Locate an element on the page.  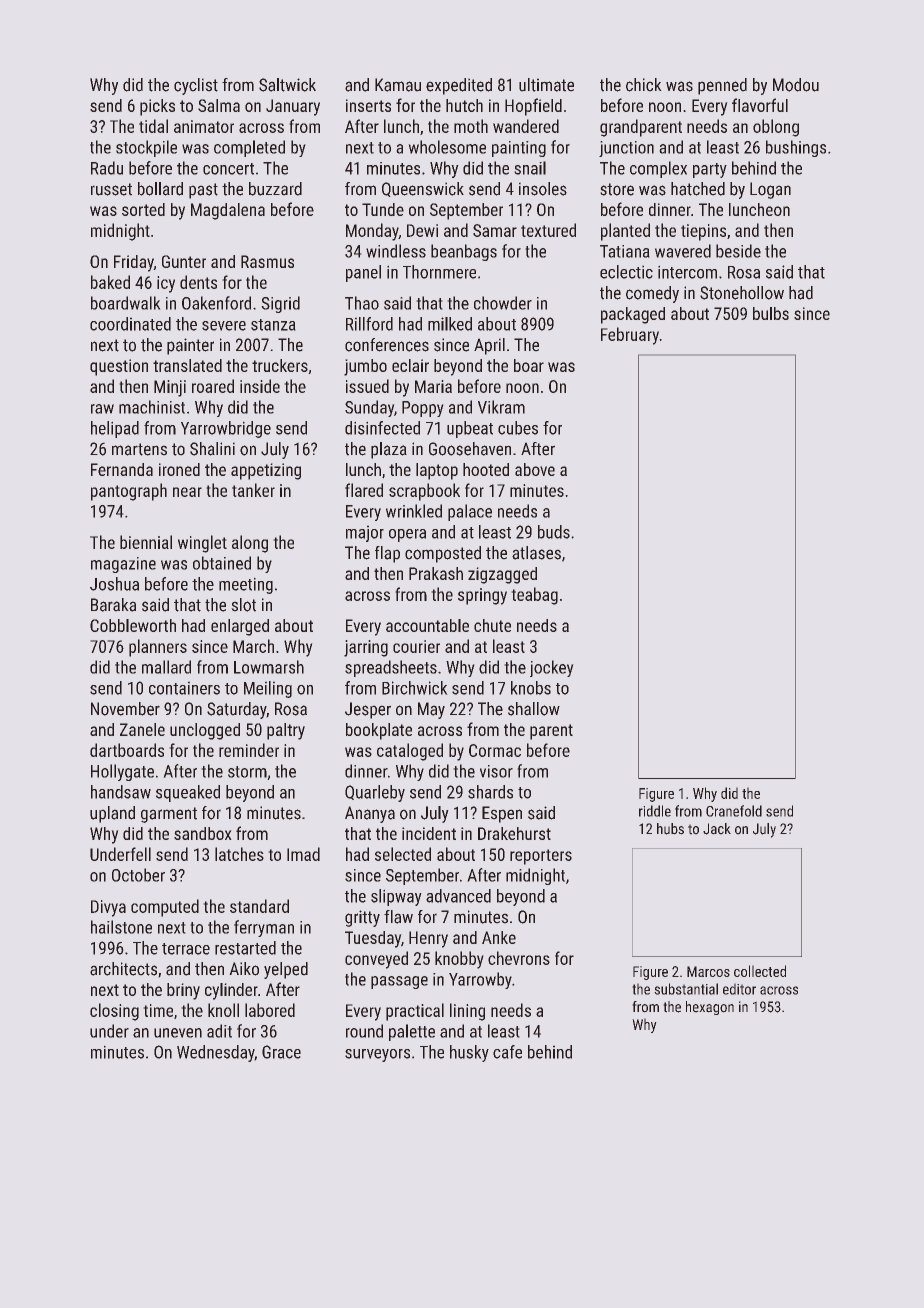
along is located at coordinates (250, 544).
